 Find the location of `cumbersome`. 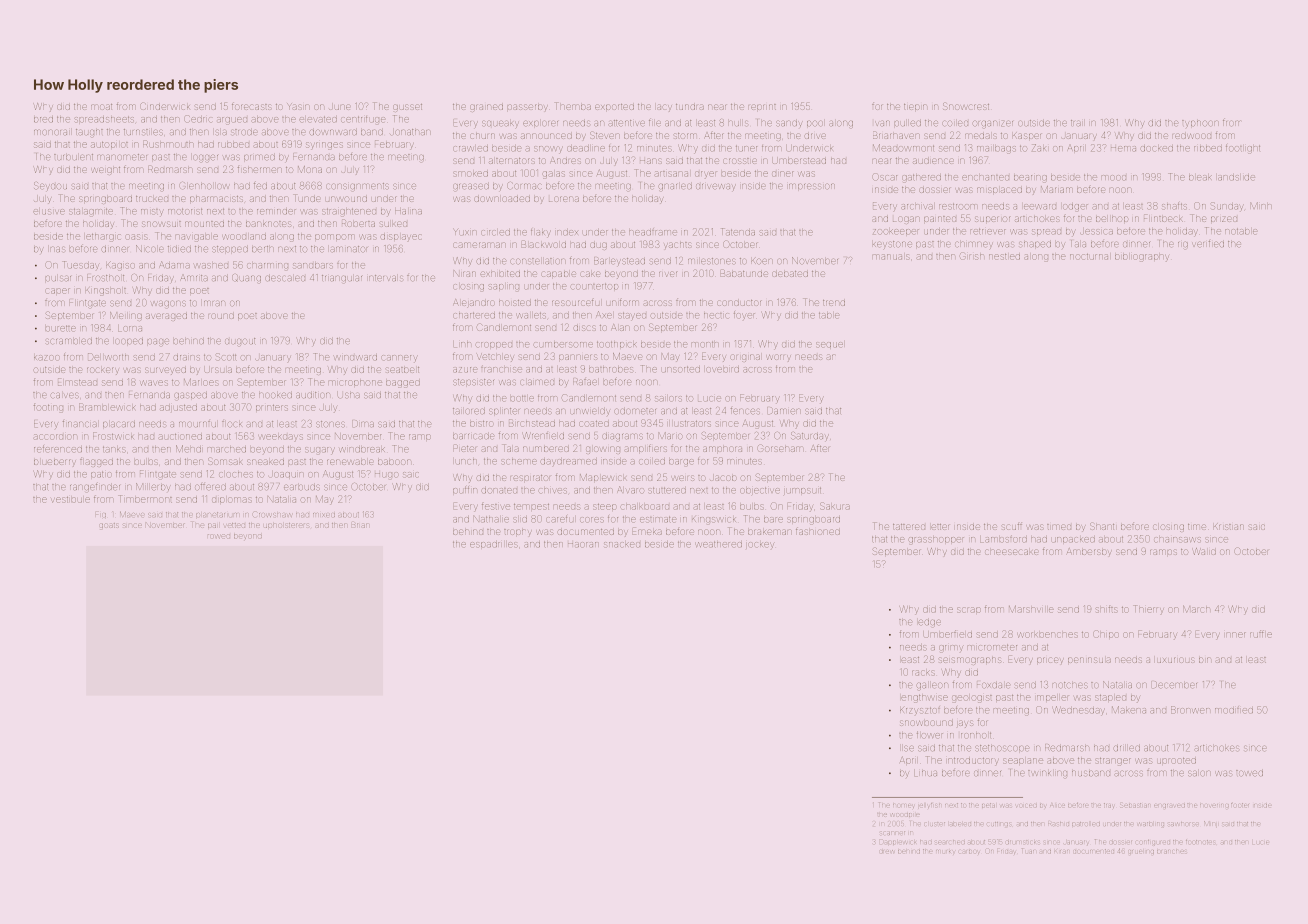

cumbersome is located at coordinates (563, 345).
